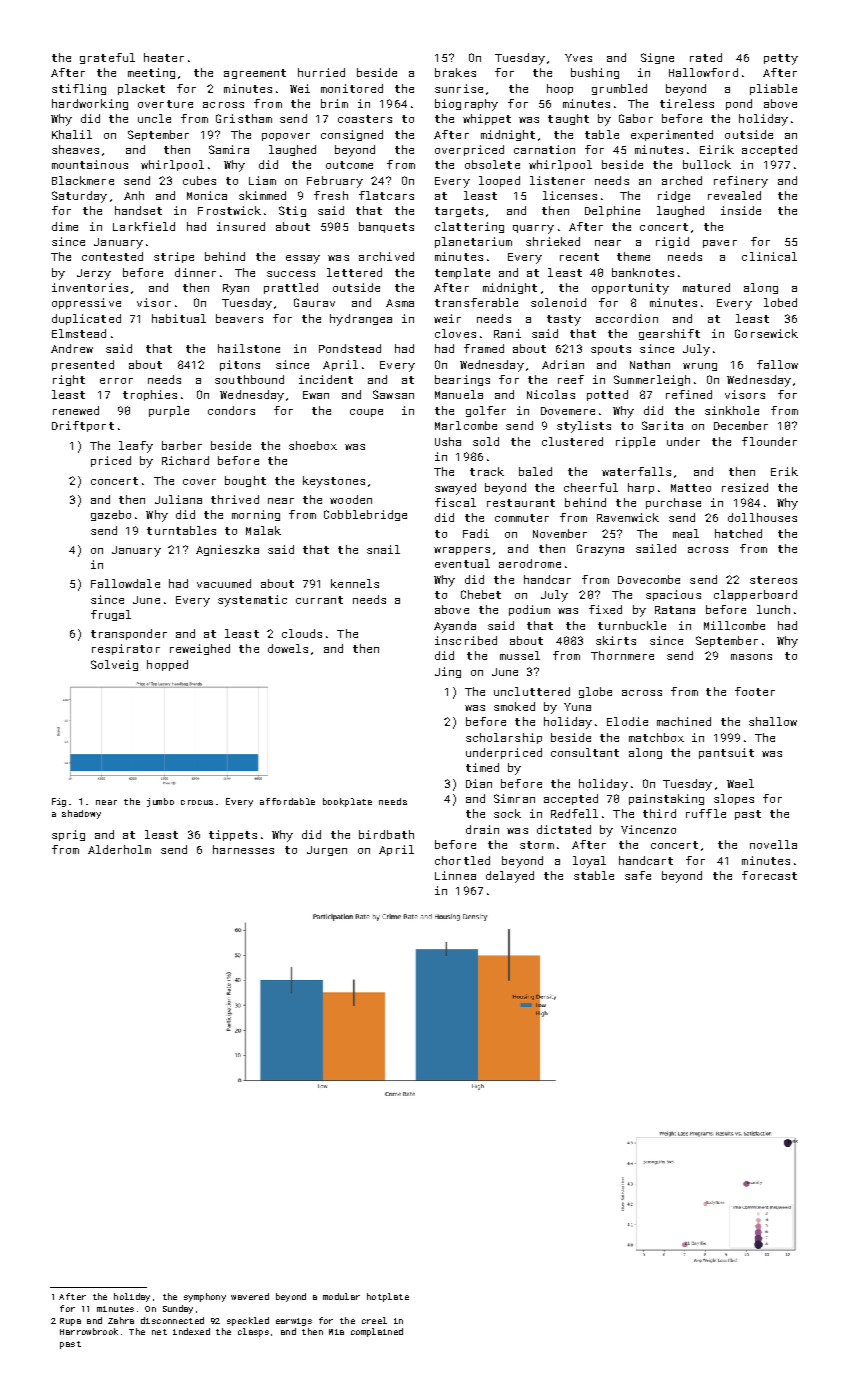 This document has width=849, height=1400. Describe the element at coordinates (83, 180) in the document. I see `Blackmere` at that location.
